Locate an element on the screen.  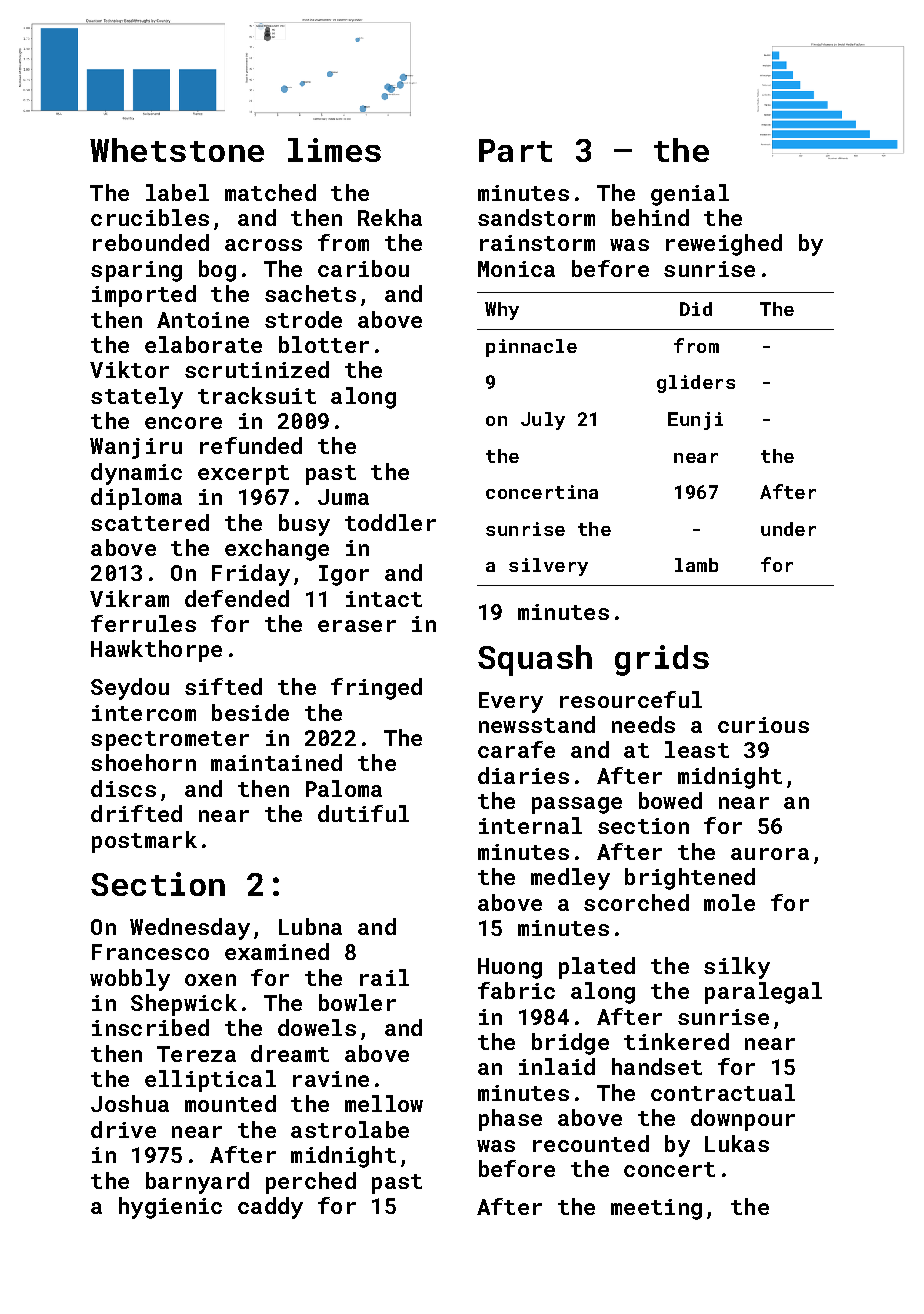
Part is located at coordinates (515, 150).
